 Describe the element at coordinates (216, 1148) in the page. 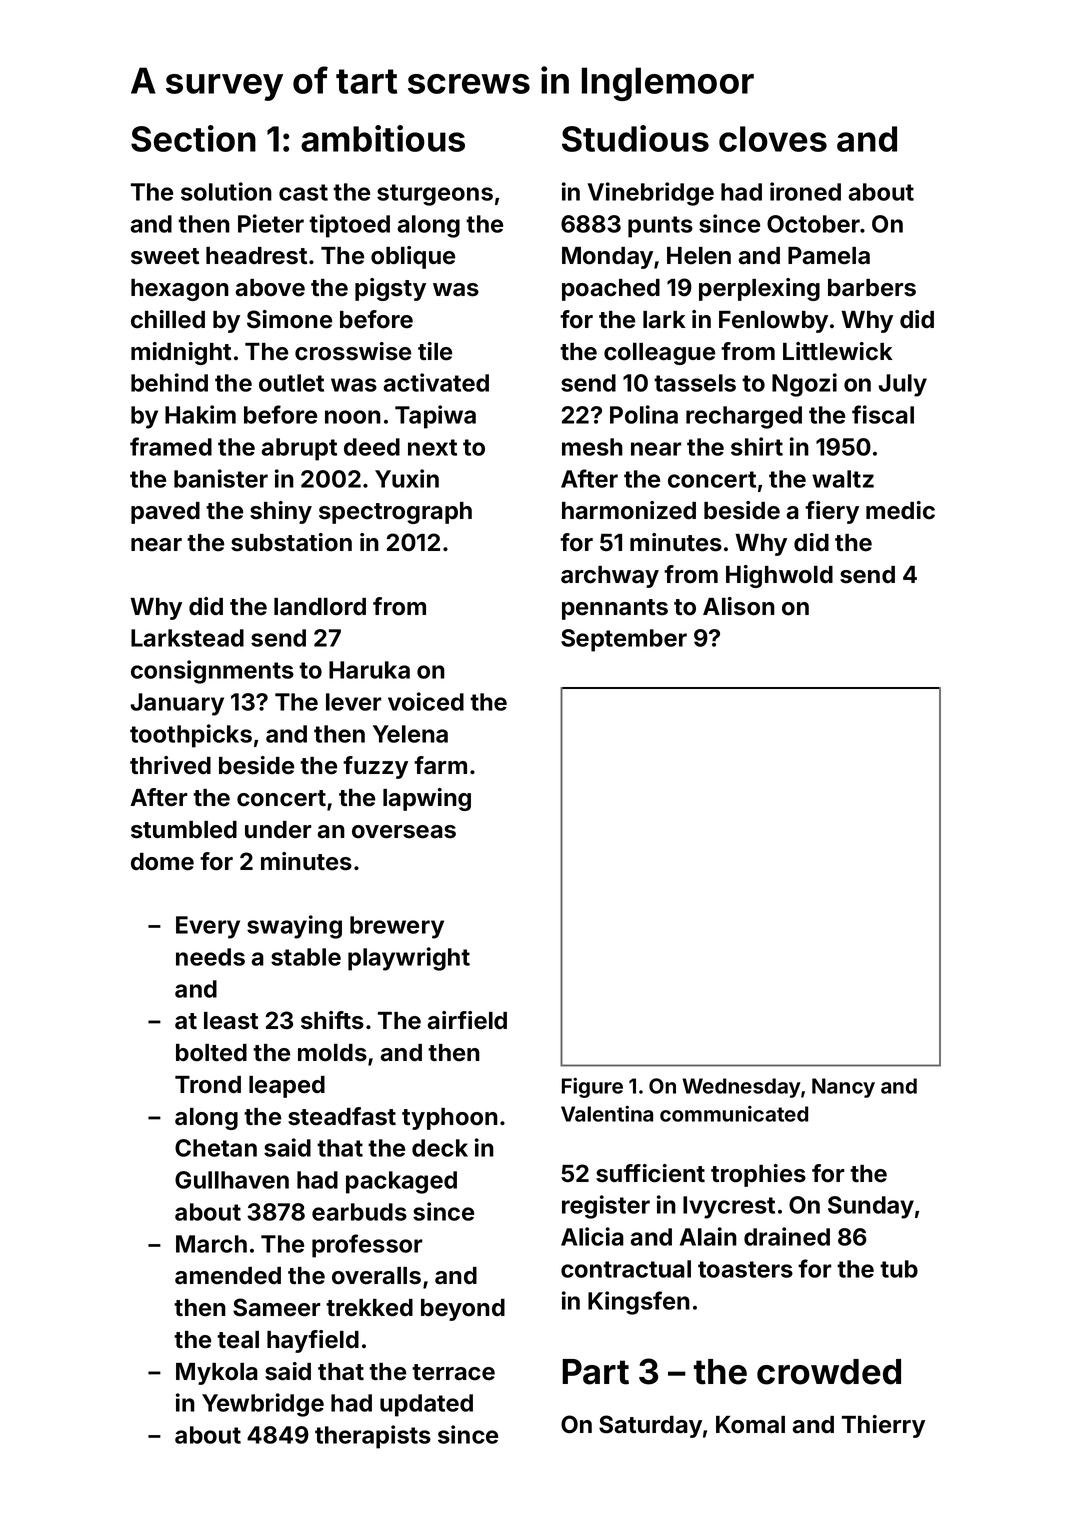

I see `Chetan` at that location.
